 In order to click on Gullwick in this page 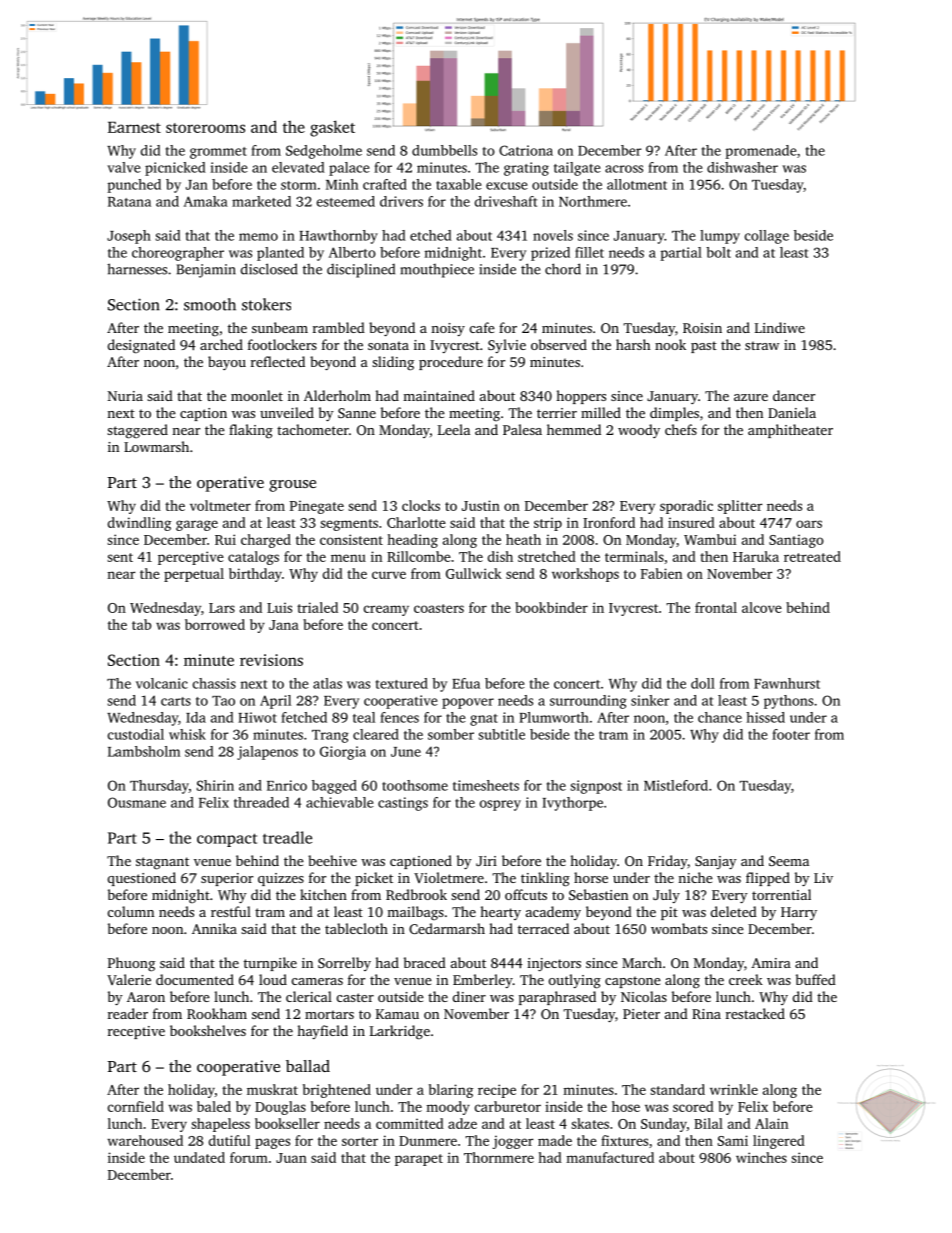, I will do `click(474, 573)`.
